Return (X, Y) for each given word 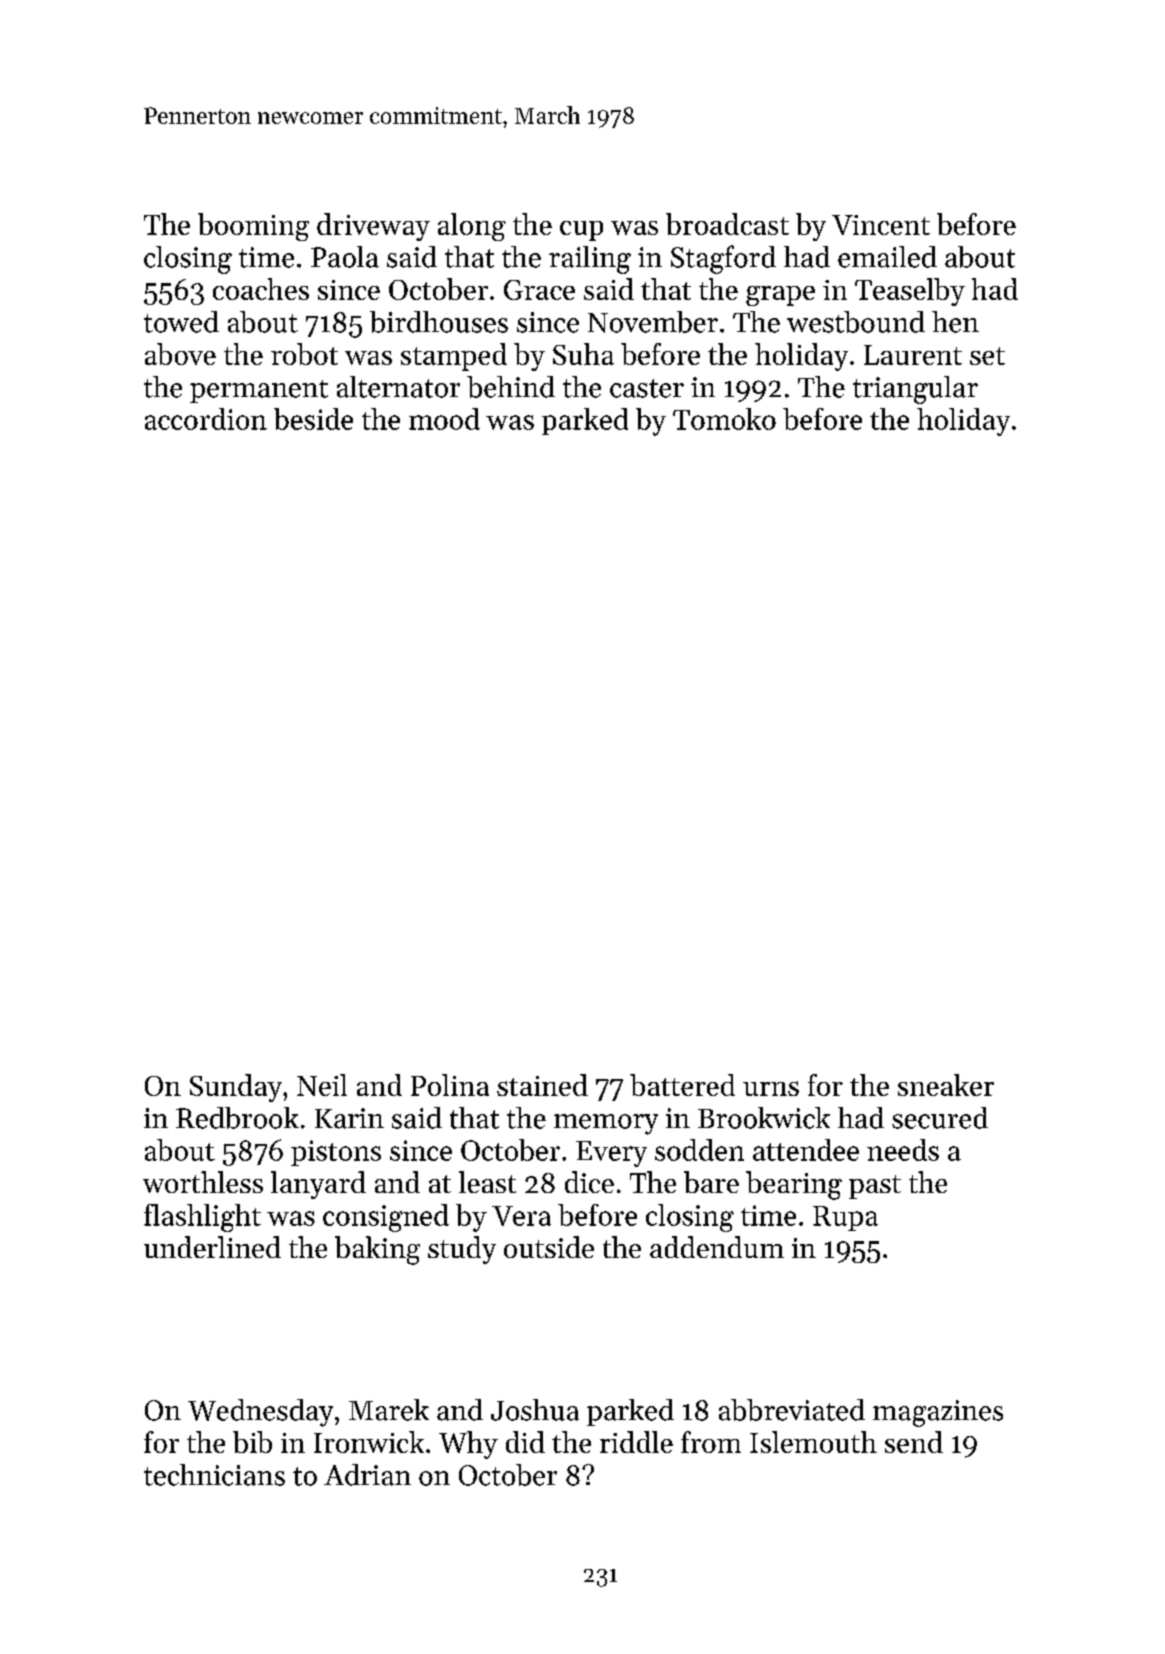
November (653, 322)
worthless (203, 1182)
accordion (206, 419)
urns (771, 1088)
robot (304, 354)
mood (444, 419)
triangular (915, 390)
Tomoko (724, 419)
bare (711, 1182)
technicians (214, 1475)
